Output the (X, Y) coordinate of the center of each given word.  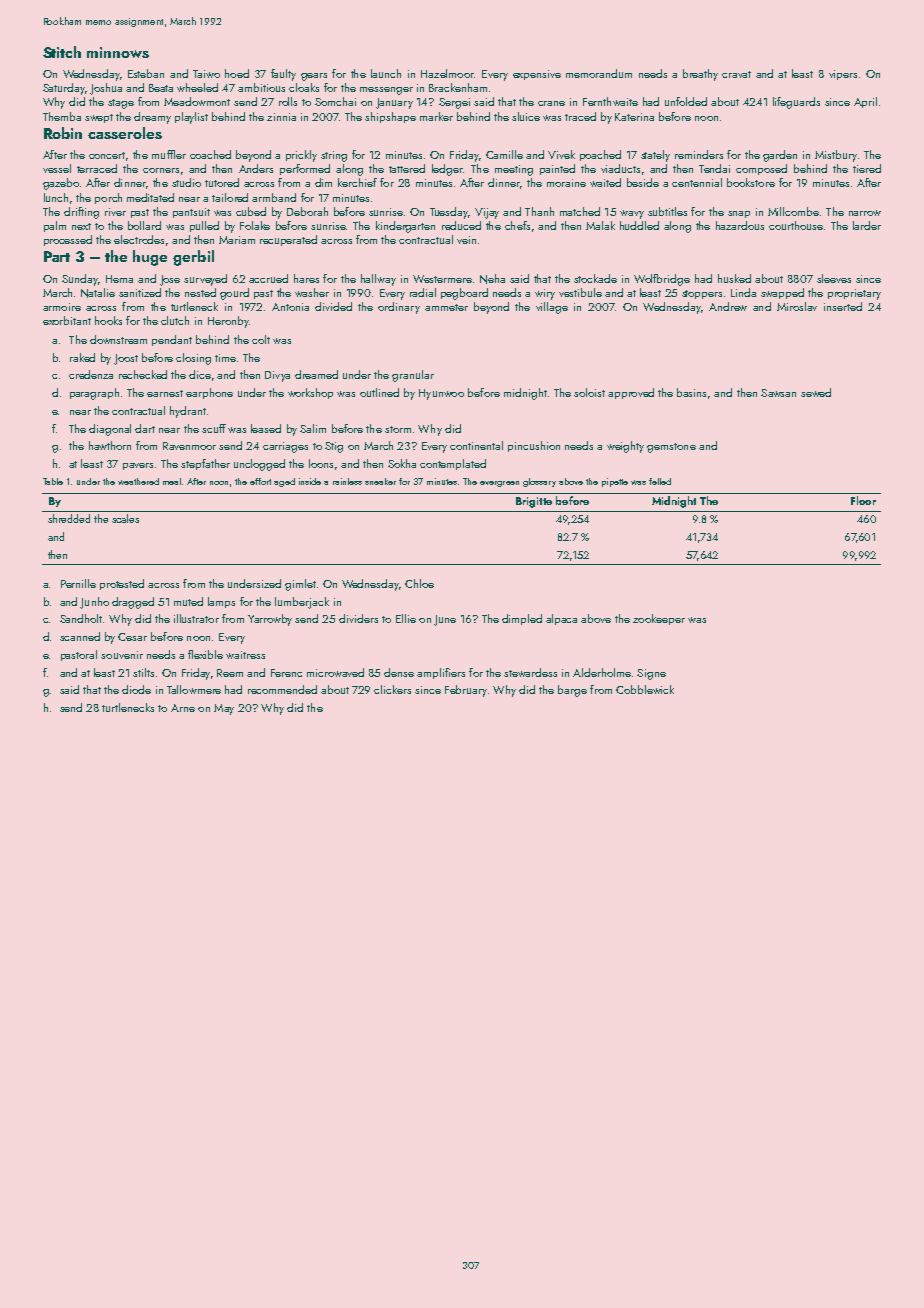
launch (386, 73)
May (224, 709)
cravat (736, 74)
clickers (392, 689)
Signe (651, 674)
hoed (237, 73)
